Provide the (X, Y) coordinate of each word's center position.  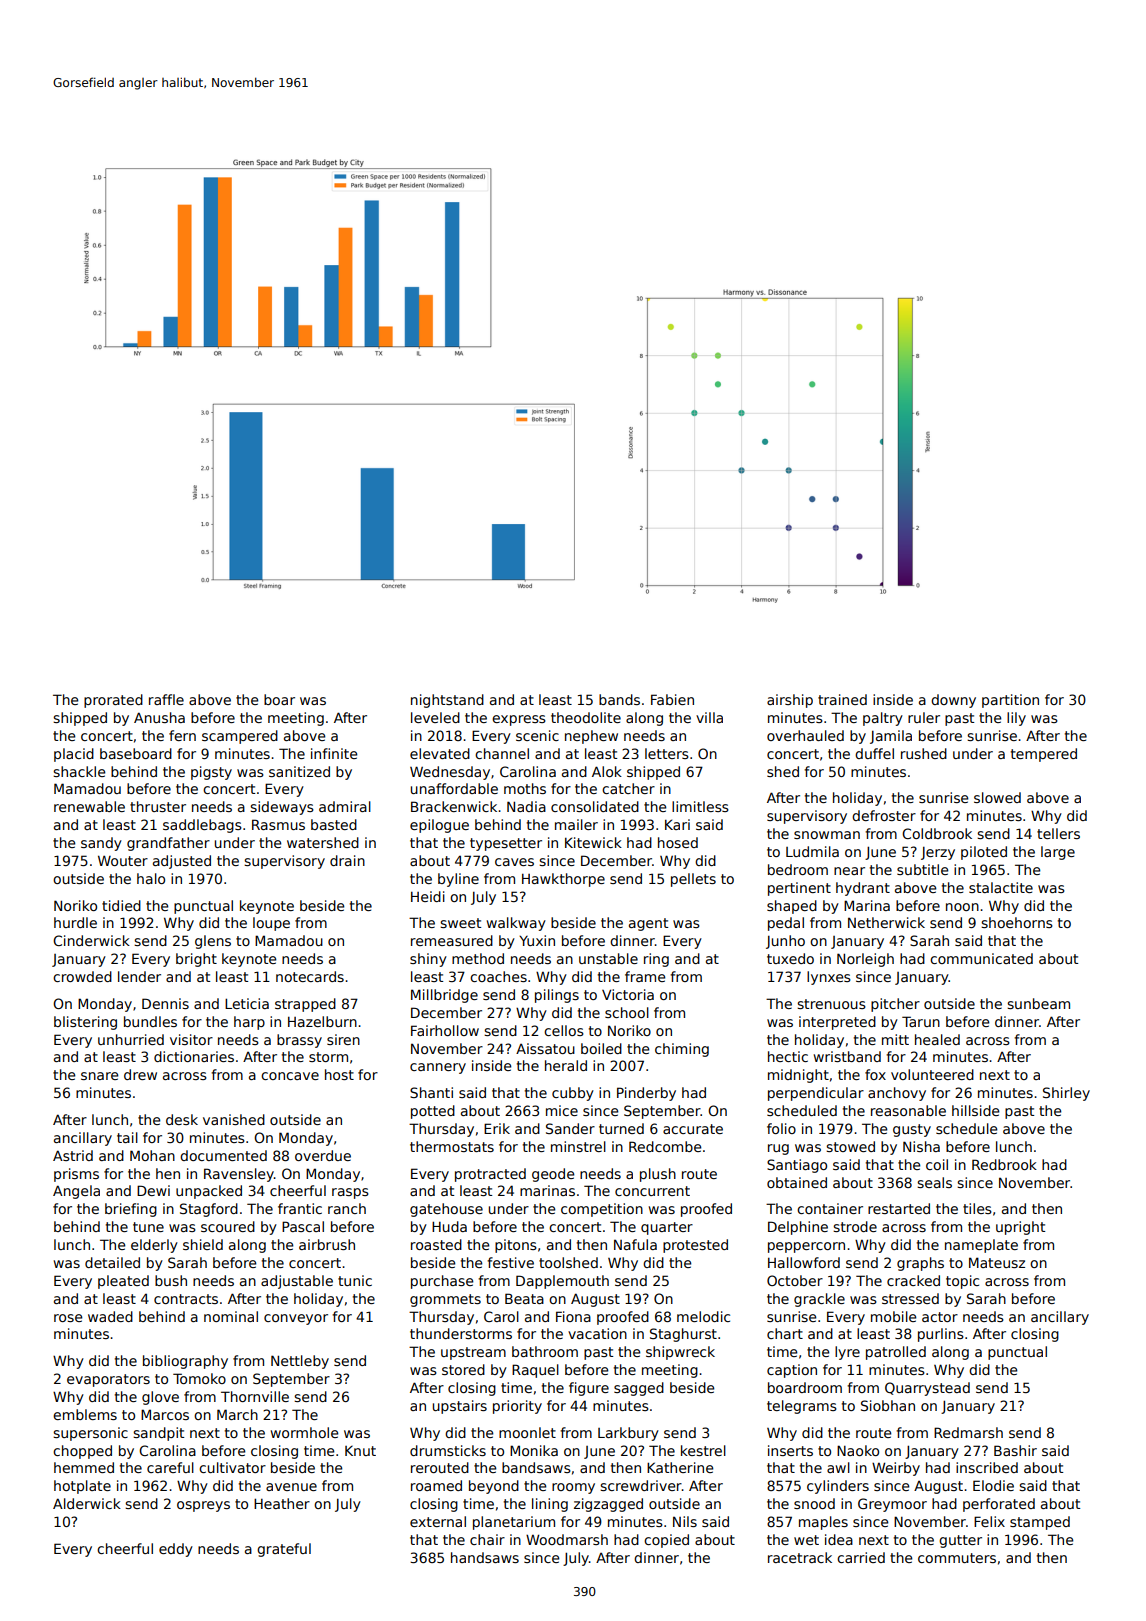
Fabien (672, 699)
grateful (284, 1550)
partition (1010, 701)
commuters (957, 1558)
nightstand (447, 701)
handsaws (485, 1557)
